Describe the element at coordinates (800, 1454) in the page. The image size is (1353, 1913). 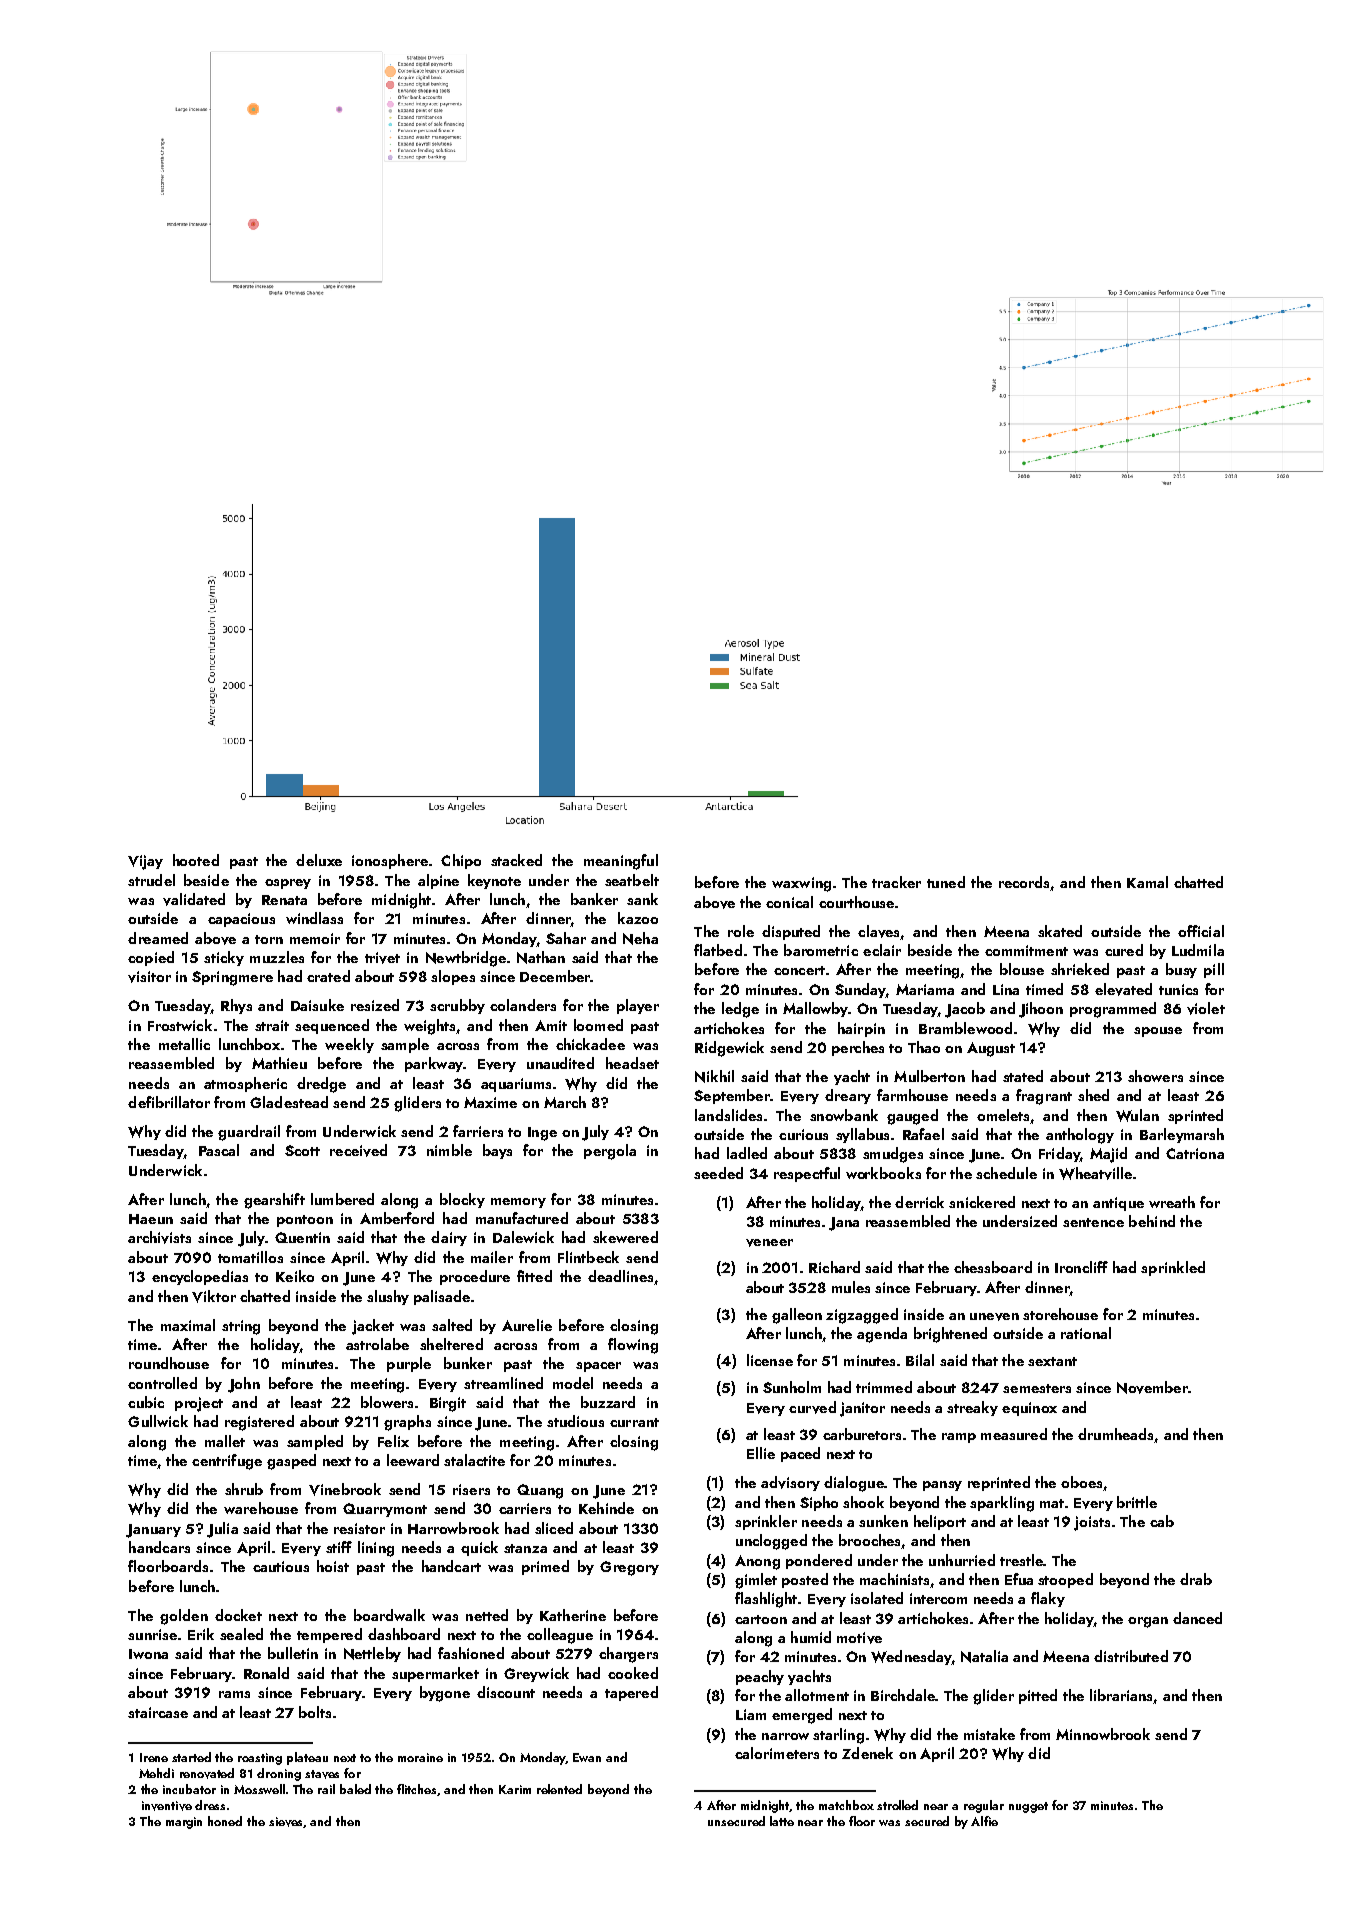
I see `paced` at that location.
